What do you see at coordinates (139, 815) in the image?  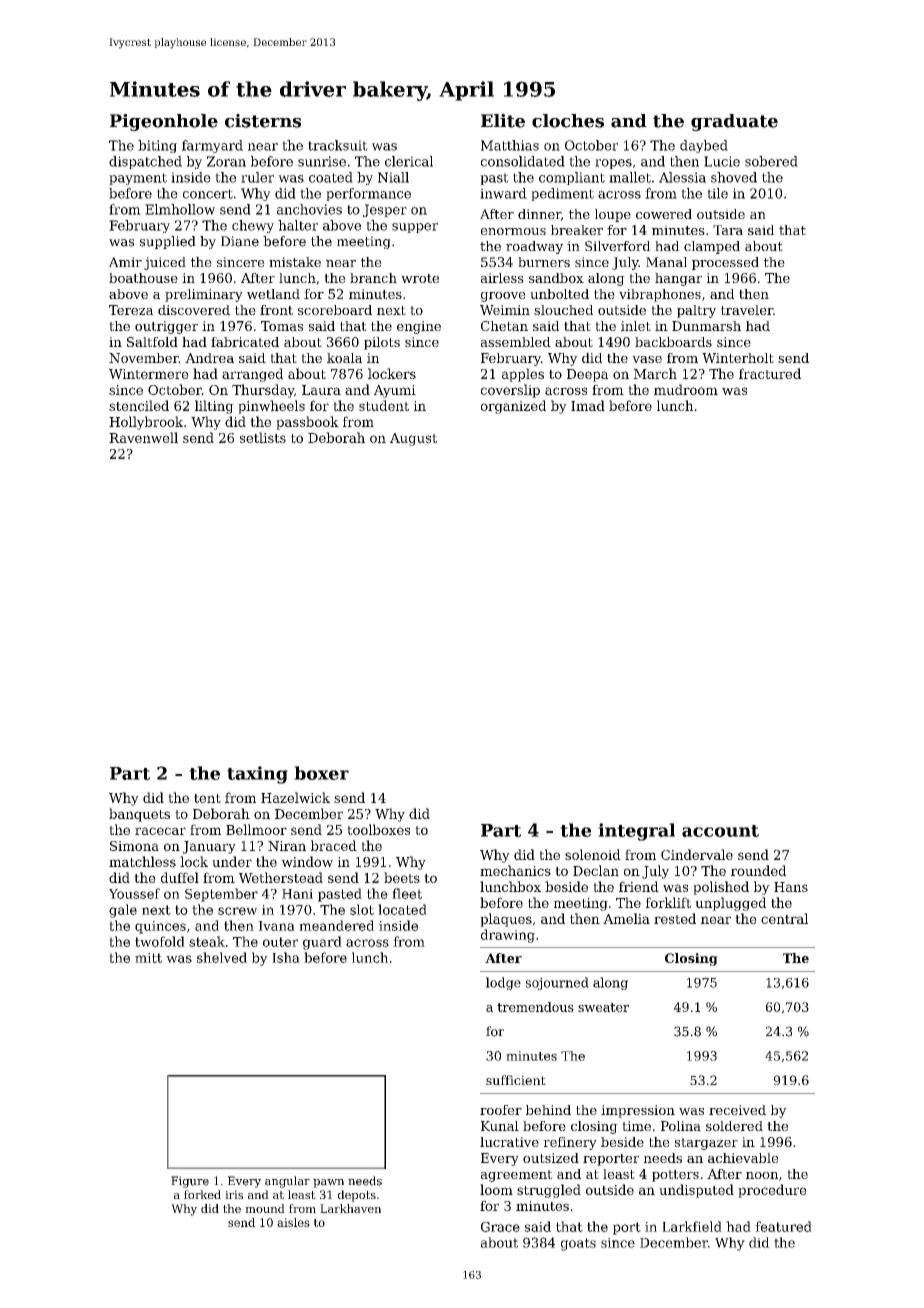 I see `banquets` at bounding box center [139, 815].
